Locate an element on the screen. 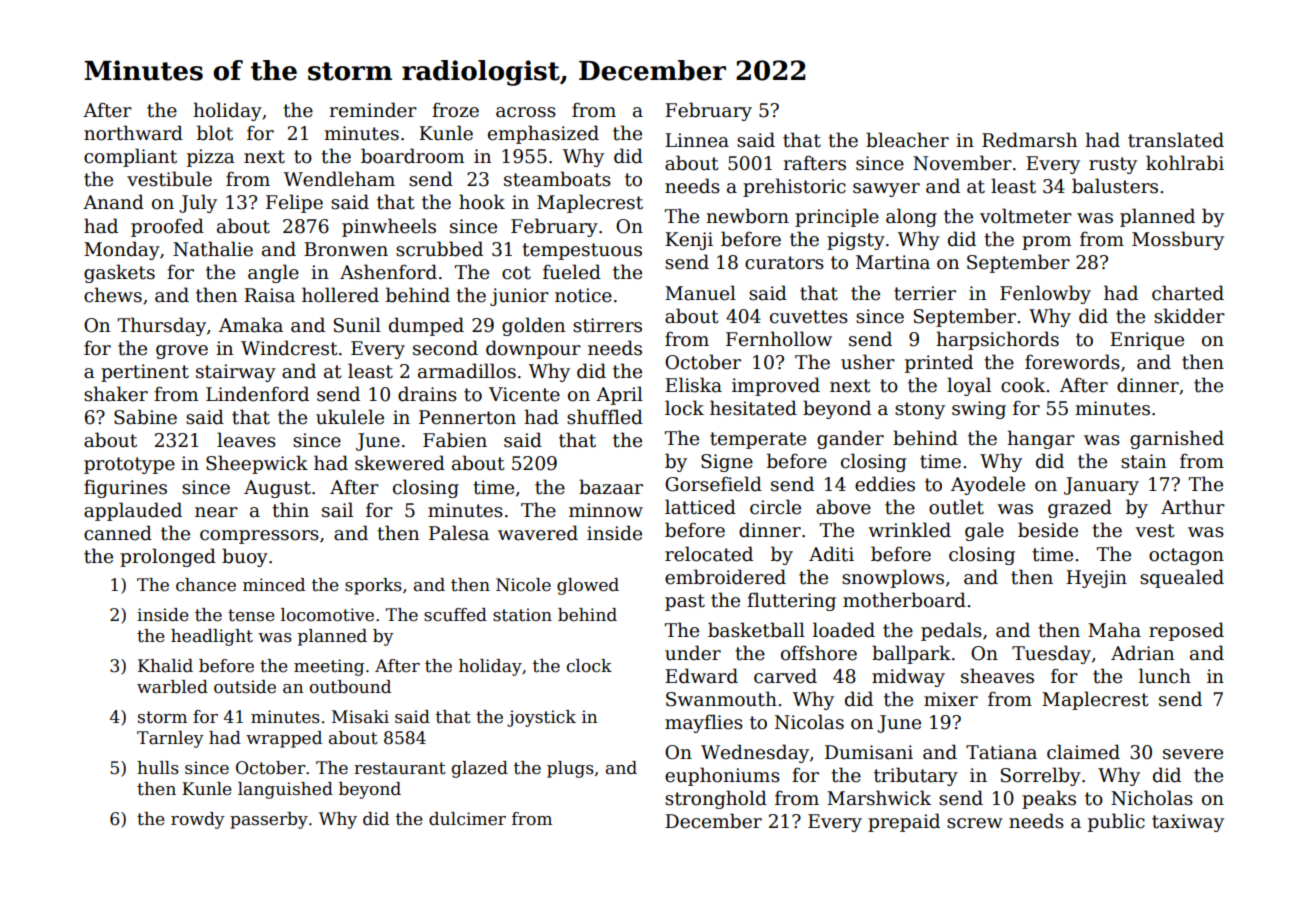 The height and width of the screenshot is (924, 1308). compliant is located at coordinates (130, 157).
